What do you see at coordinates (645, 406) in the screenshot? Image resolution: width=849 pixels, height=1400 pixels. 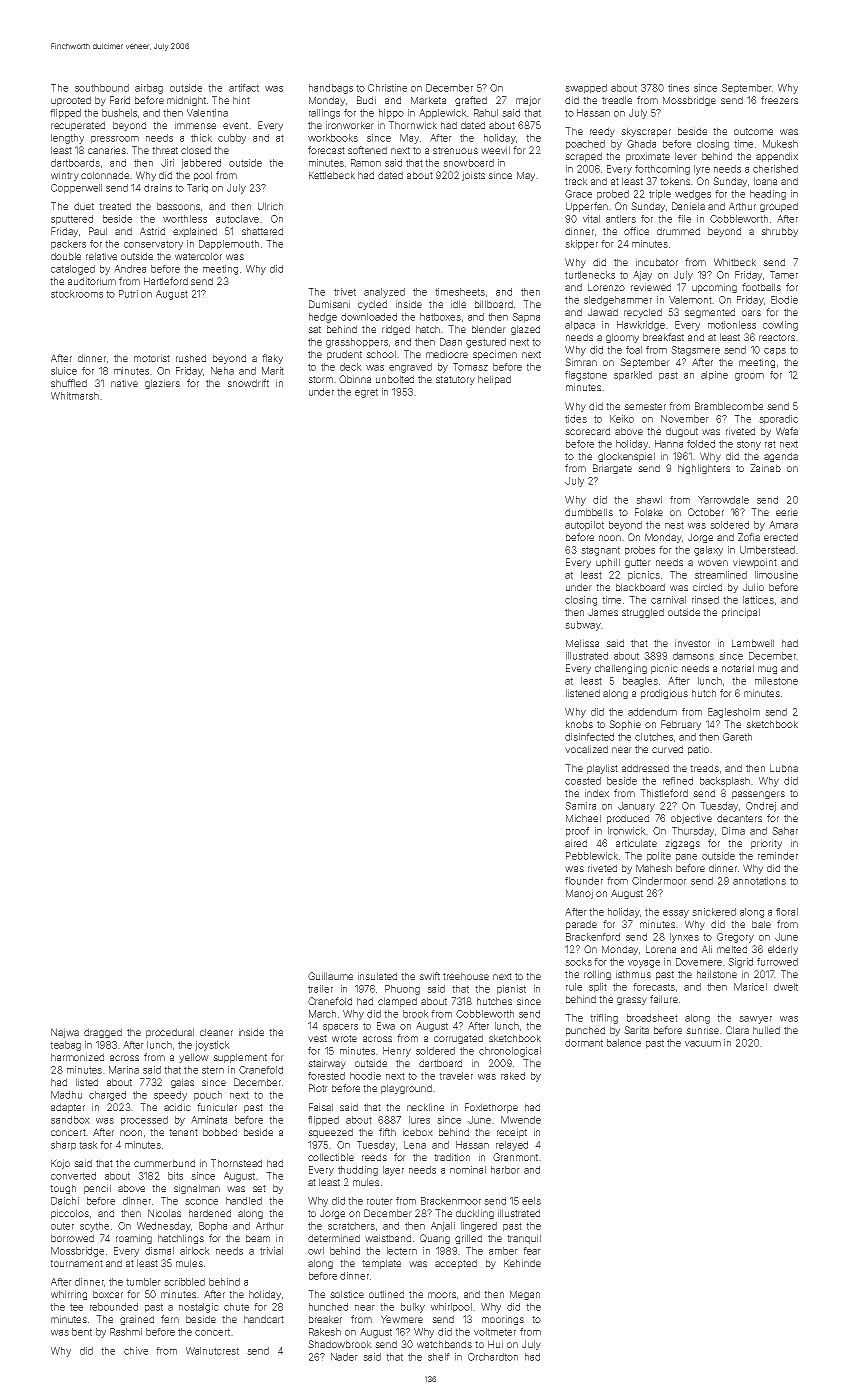 I see `semester` at bounding box center [645, 406].
